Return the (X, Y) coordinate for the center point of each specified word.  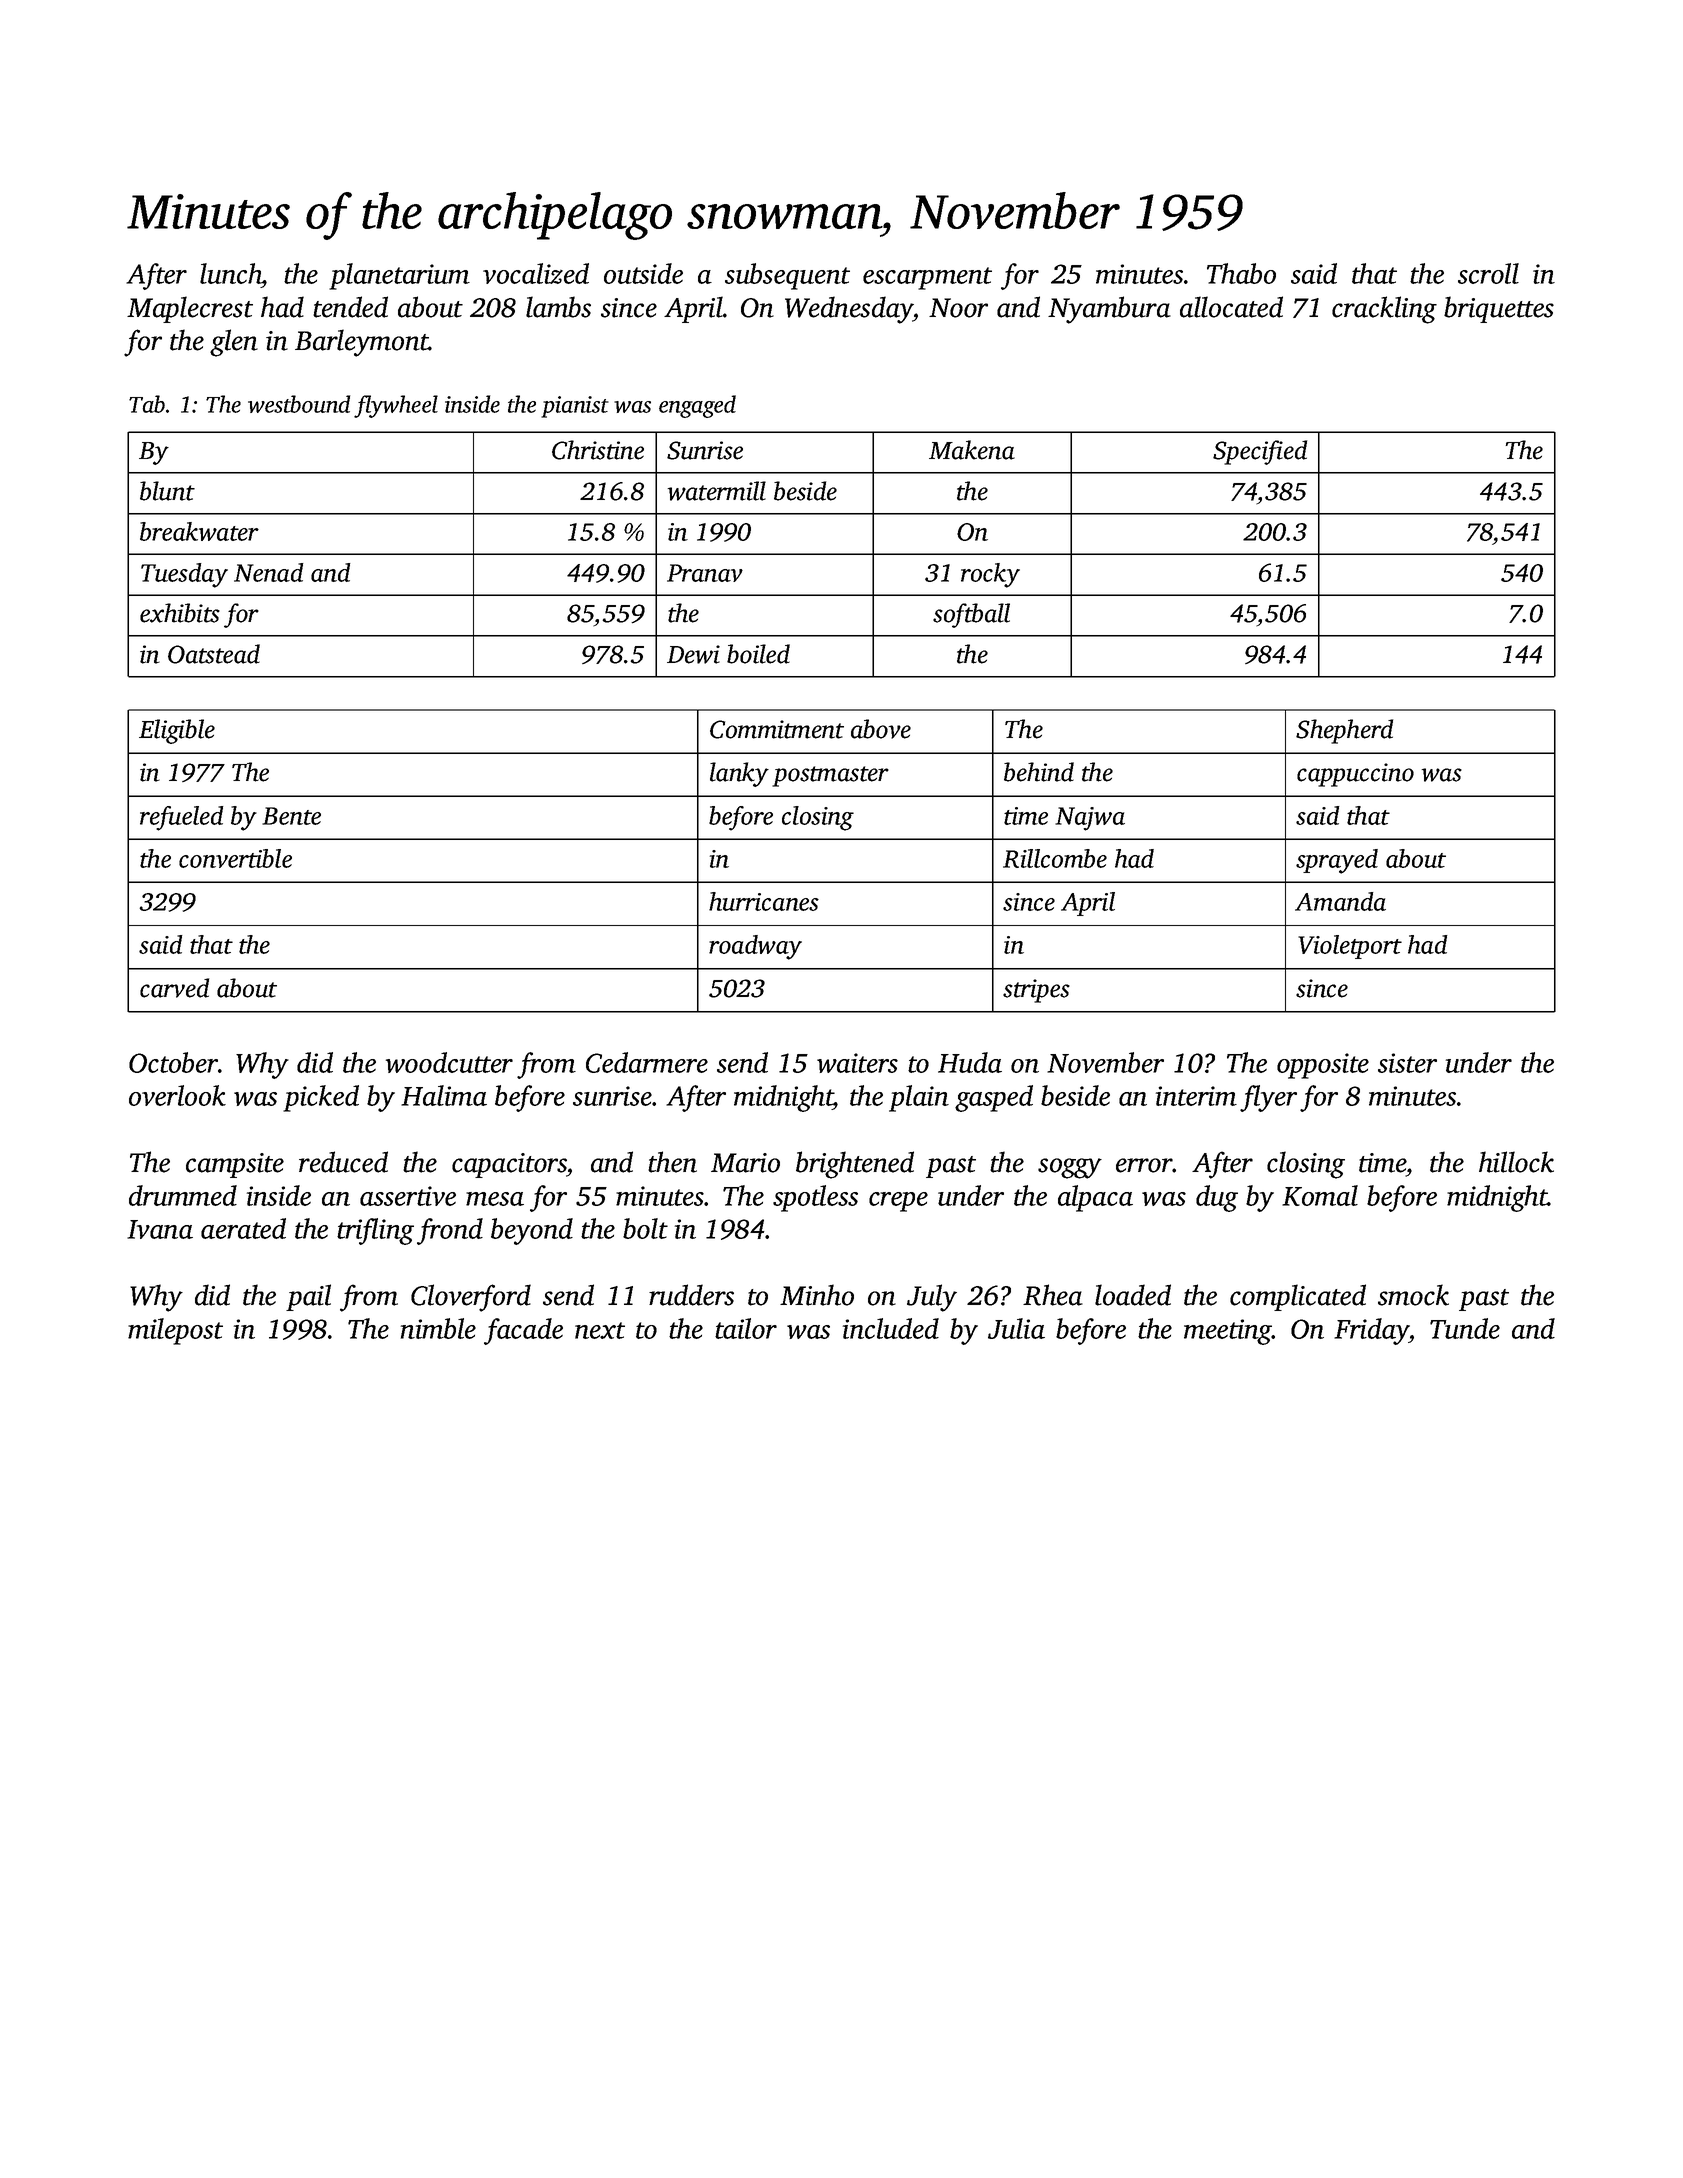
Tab (147, 404)
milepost (175, 1331)
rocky (990, 575)
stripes (1036, 991)
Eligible (177, 731)
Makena (972, 450)
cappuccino (1355, 775)
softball (971, 615)
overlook (177, 1095)
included (891, 1328)
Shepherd (1344, 731)
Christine (598, 450)
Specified (1260, 452)
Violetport (1350, 947)
